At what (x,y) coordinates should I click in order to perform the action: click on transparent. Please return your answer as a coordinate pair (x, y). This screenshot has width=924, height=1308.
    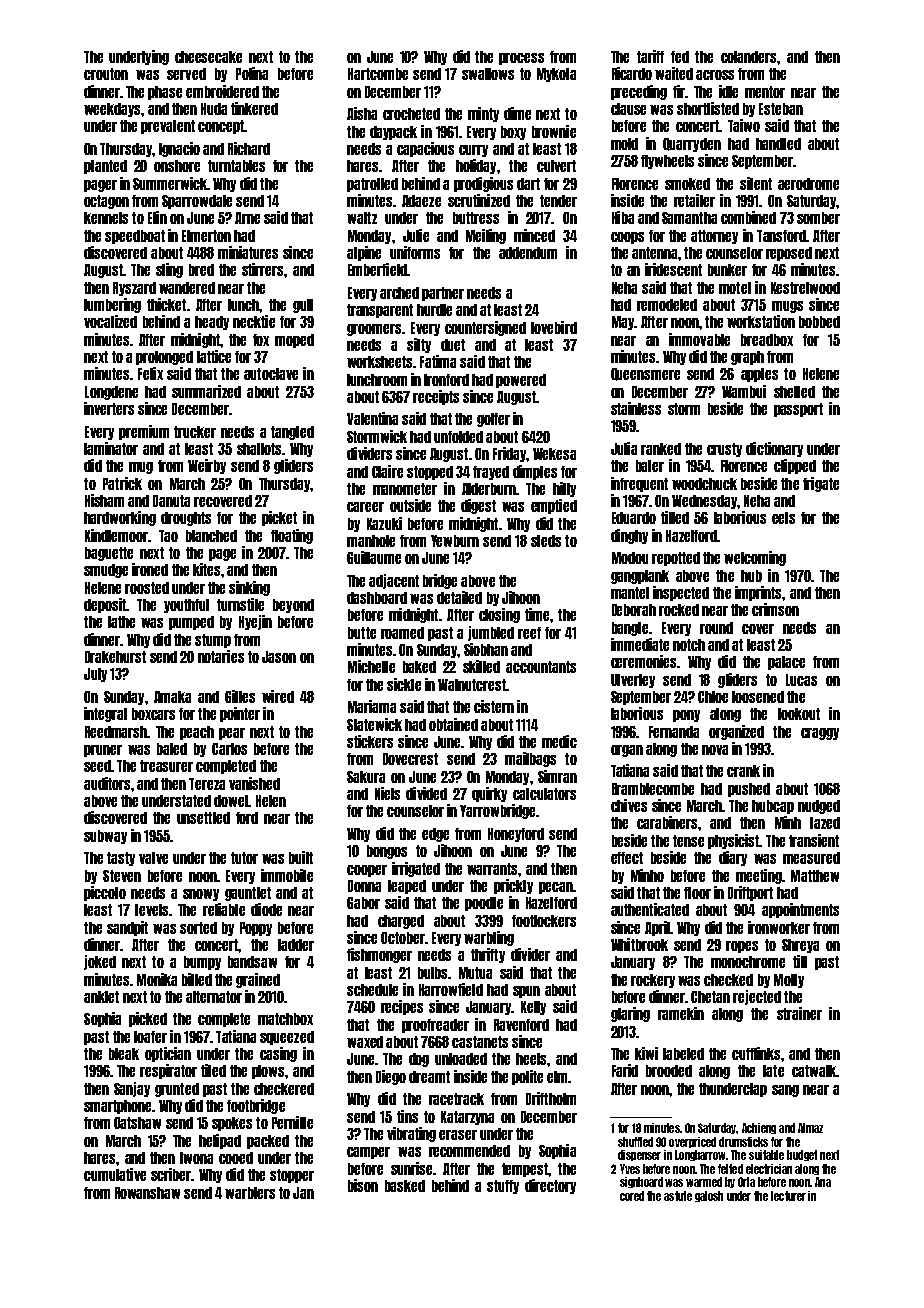
    Looking at the image, I should click on (380, 311).
